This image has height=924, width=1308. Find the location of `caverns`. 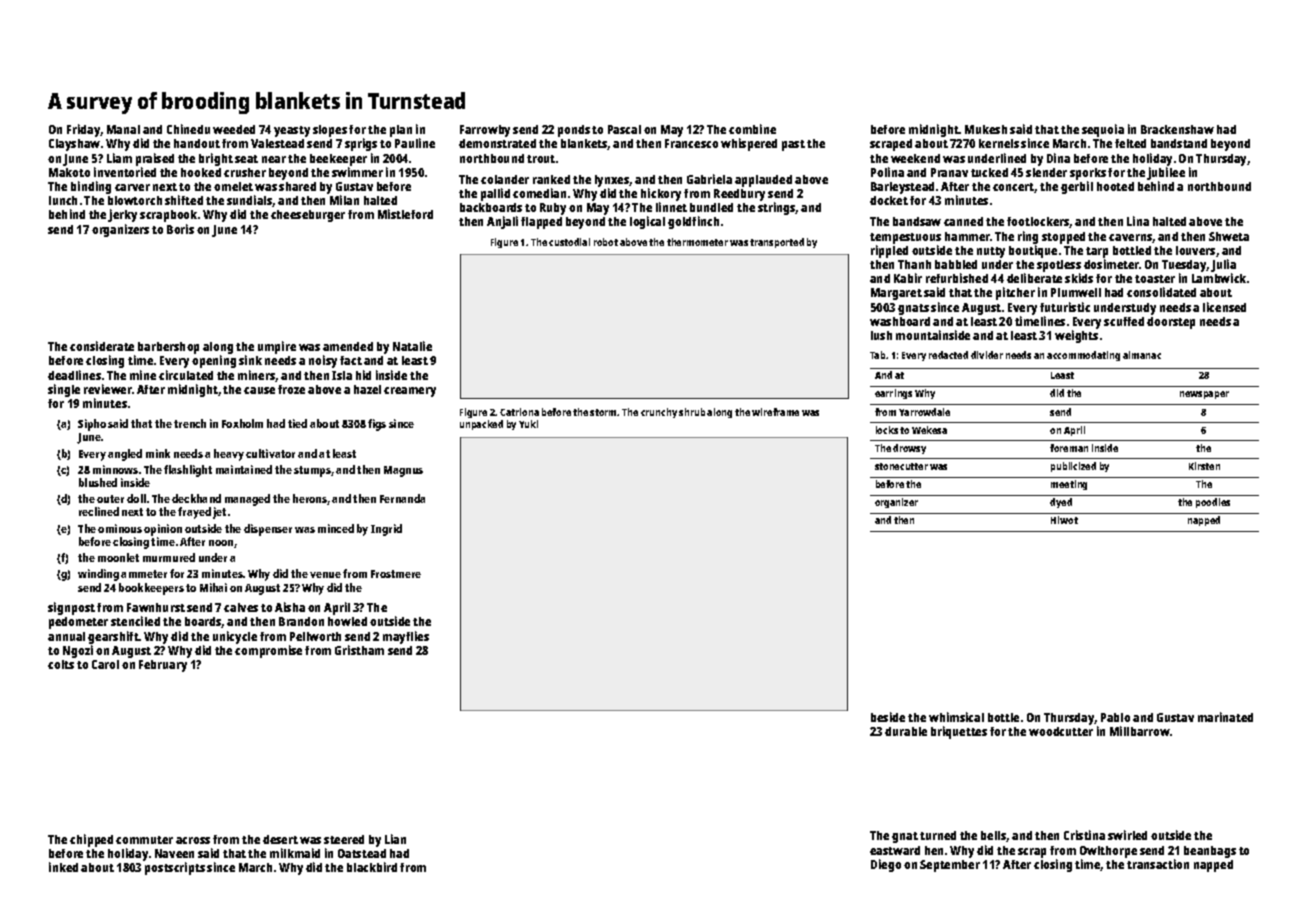

caverns is located at coordinates (1130, 237).
